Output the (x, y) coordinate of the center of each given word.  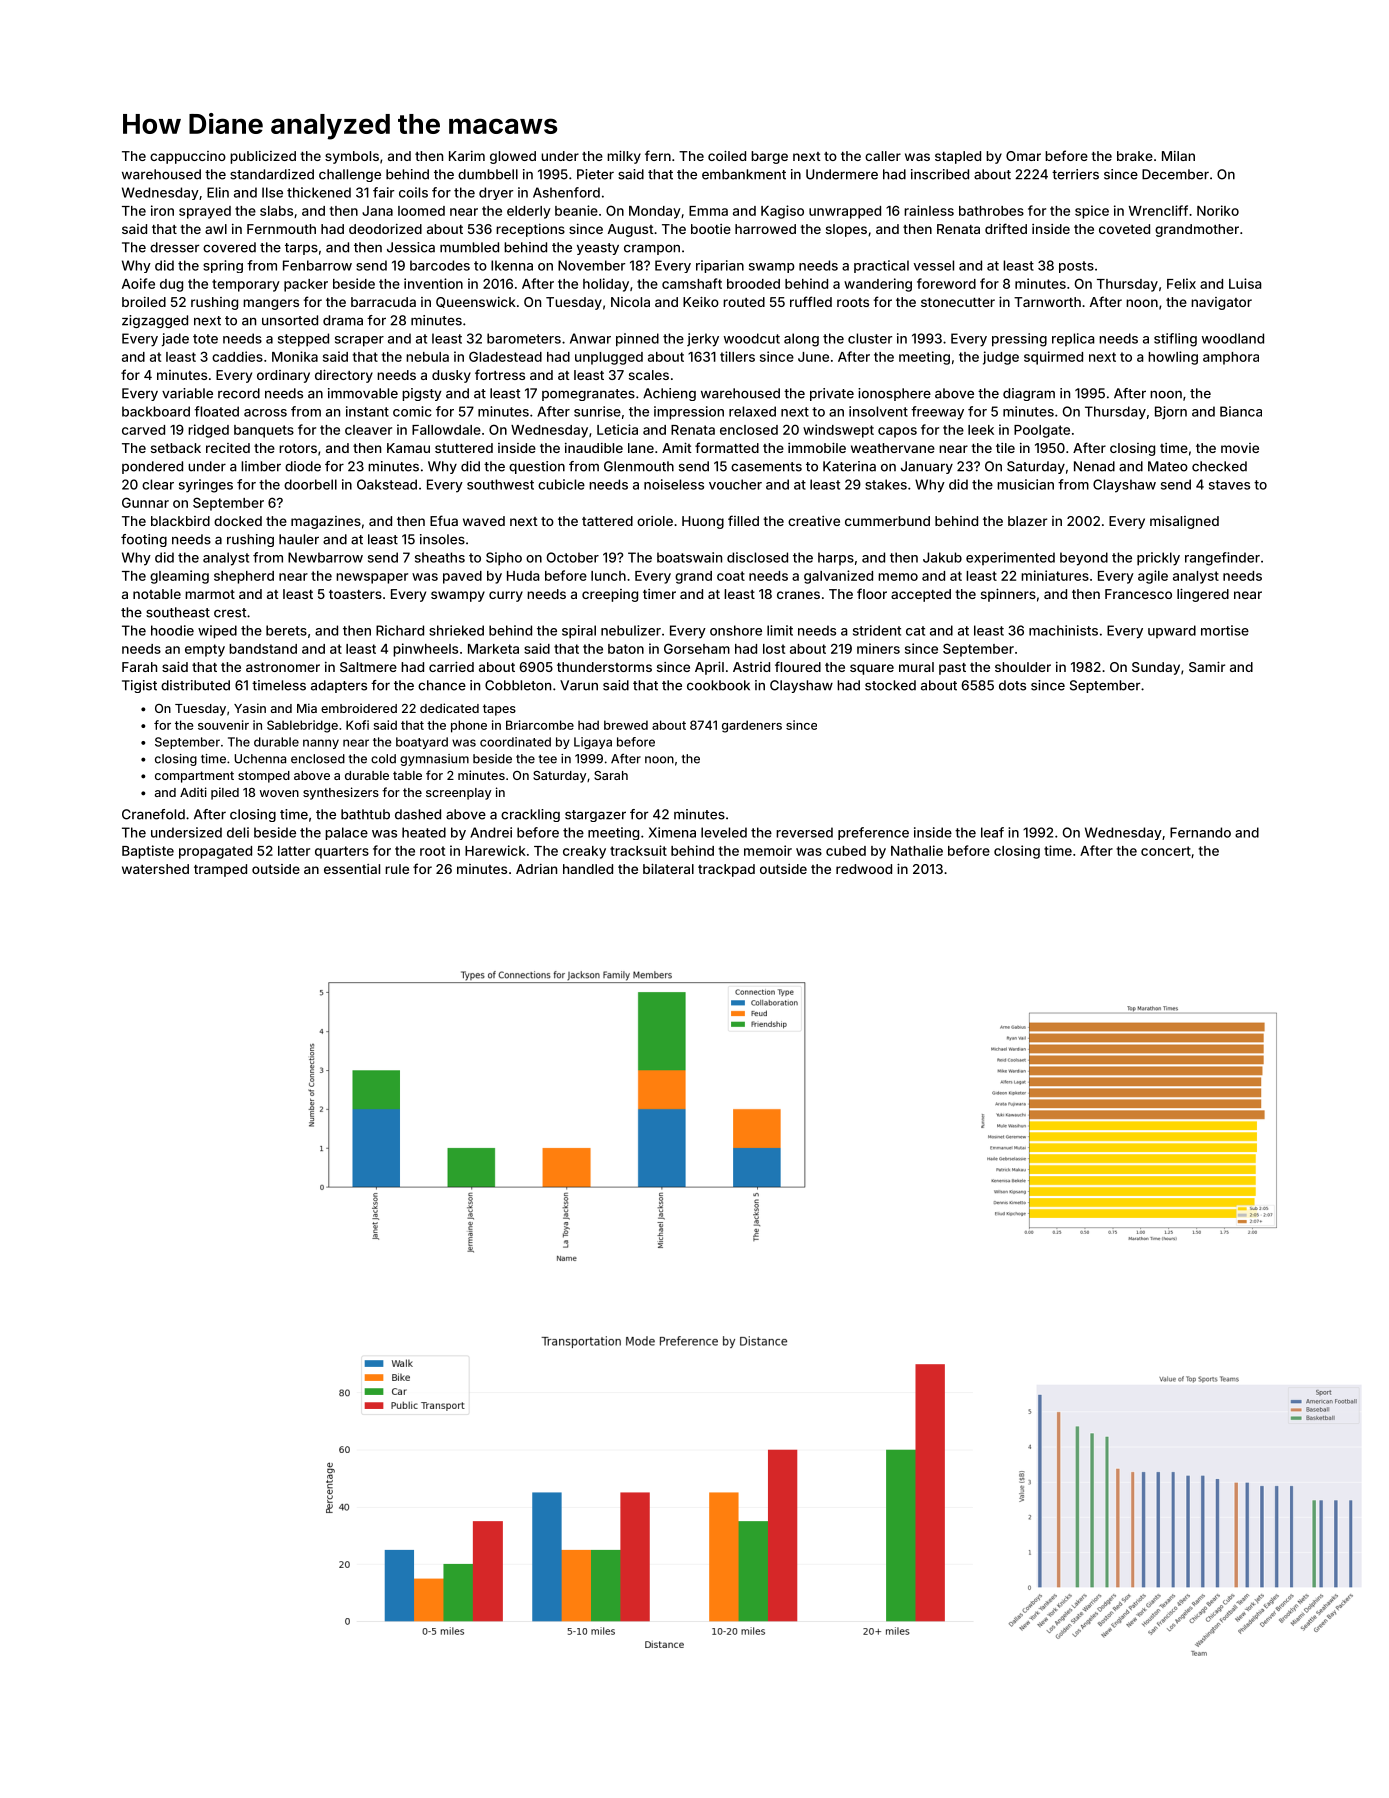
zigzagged (155, 321)
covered (229, 247)
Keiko (701, 301)
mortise (1225, 630)
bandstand (263, 649)
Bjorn (1171, 412)
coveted (1124, 229)
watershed (155, 869)
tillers (737, 356)
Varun (579, 685)
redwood (864, 869)
